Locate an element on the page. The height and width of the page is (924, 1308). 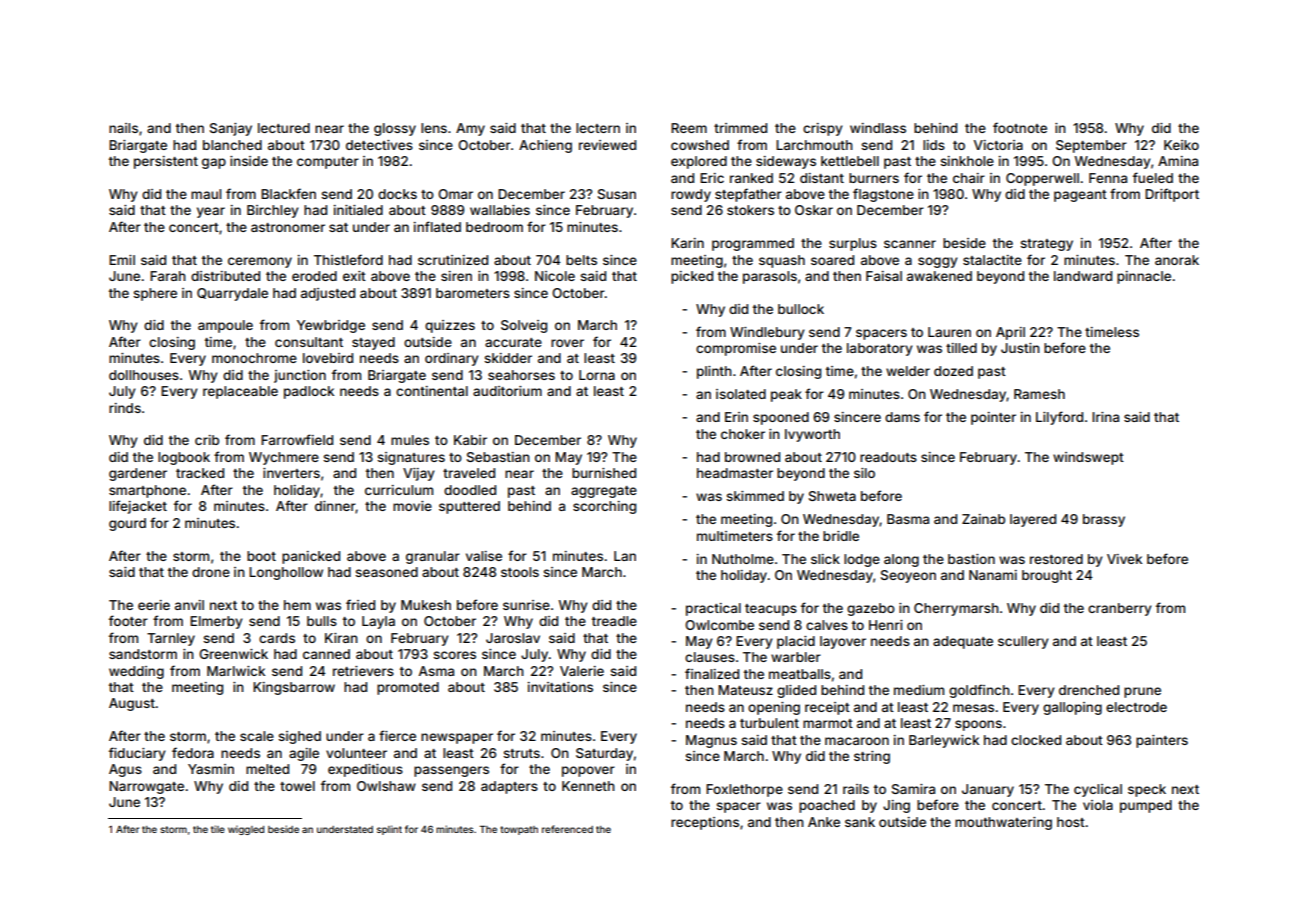
belts is located at coordinates (581, 260).
